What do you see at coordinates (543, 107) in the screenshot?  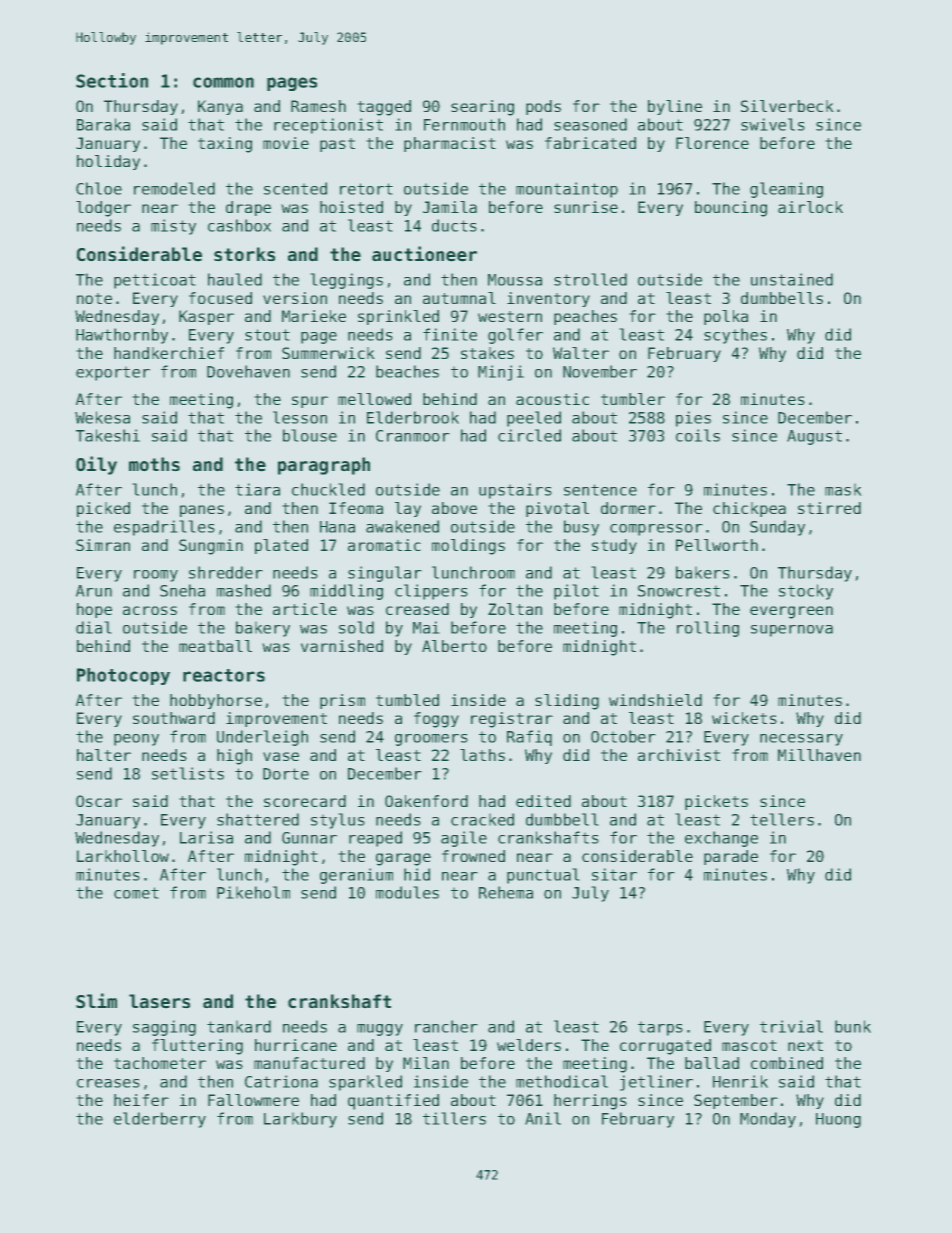 I see `pods` at bounding box center [543, 107].
